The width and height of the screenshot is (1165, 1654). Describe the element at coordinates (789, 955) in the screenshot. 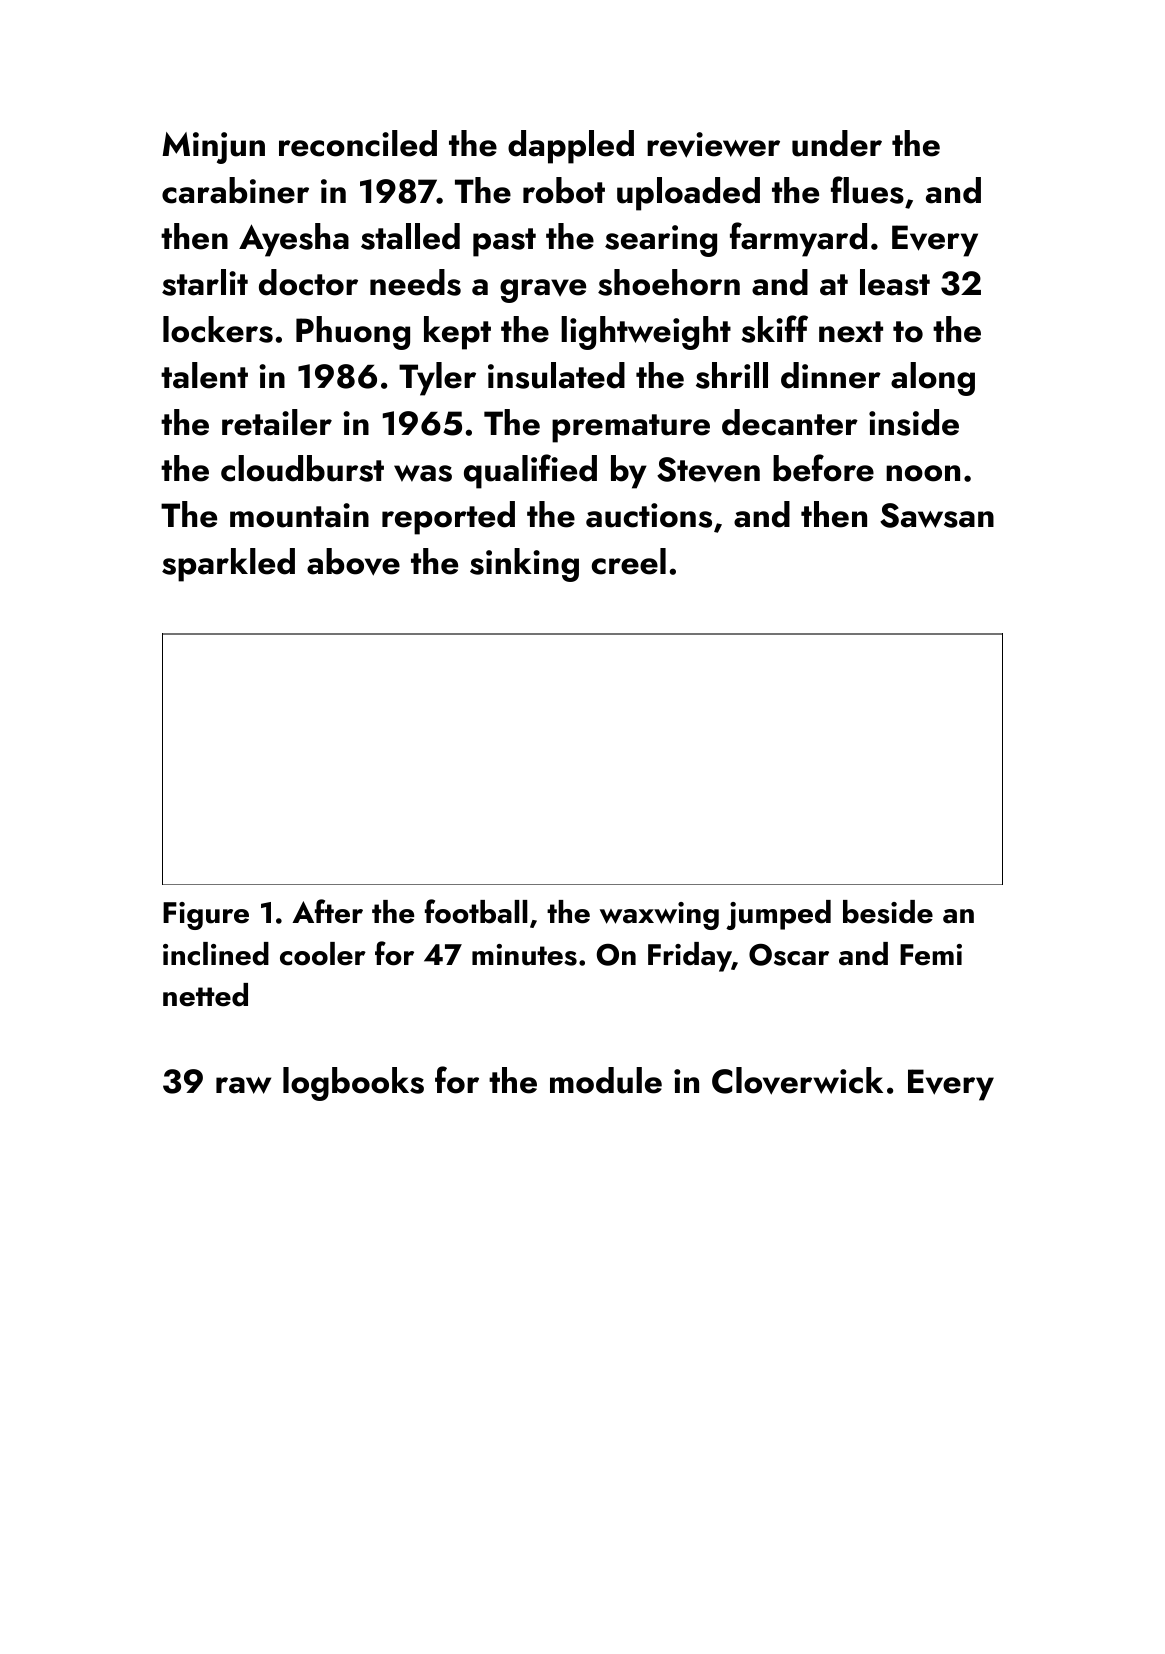

I see `Oscar` at that location.
